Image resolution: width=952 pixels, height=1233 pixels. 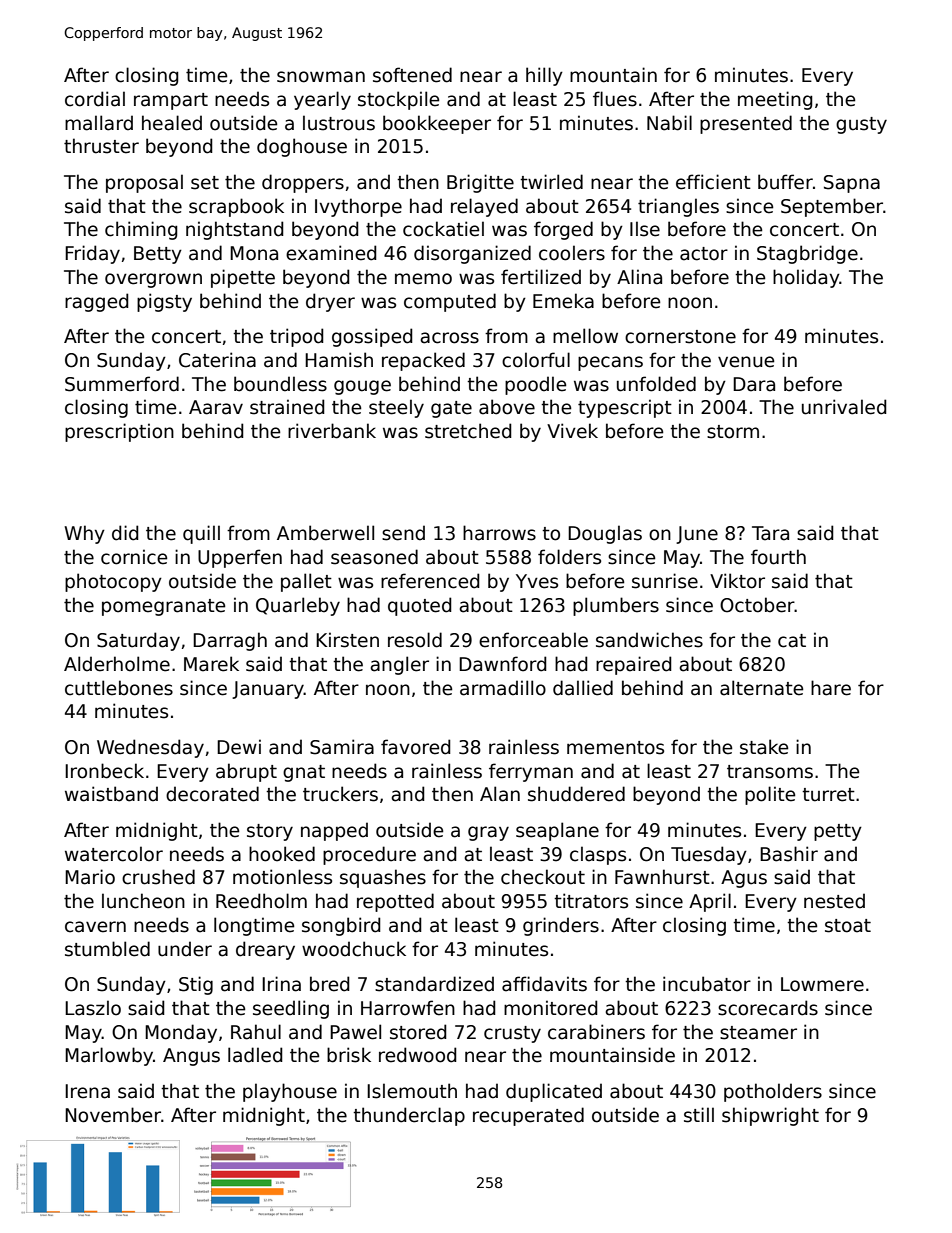 What do you see at coordinates (212, 794) in the image?
I see `decorated` at bounding box center [212, 794].
